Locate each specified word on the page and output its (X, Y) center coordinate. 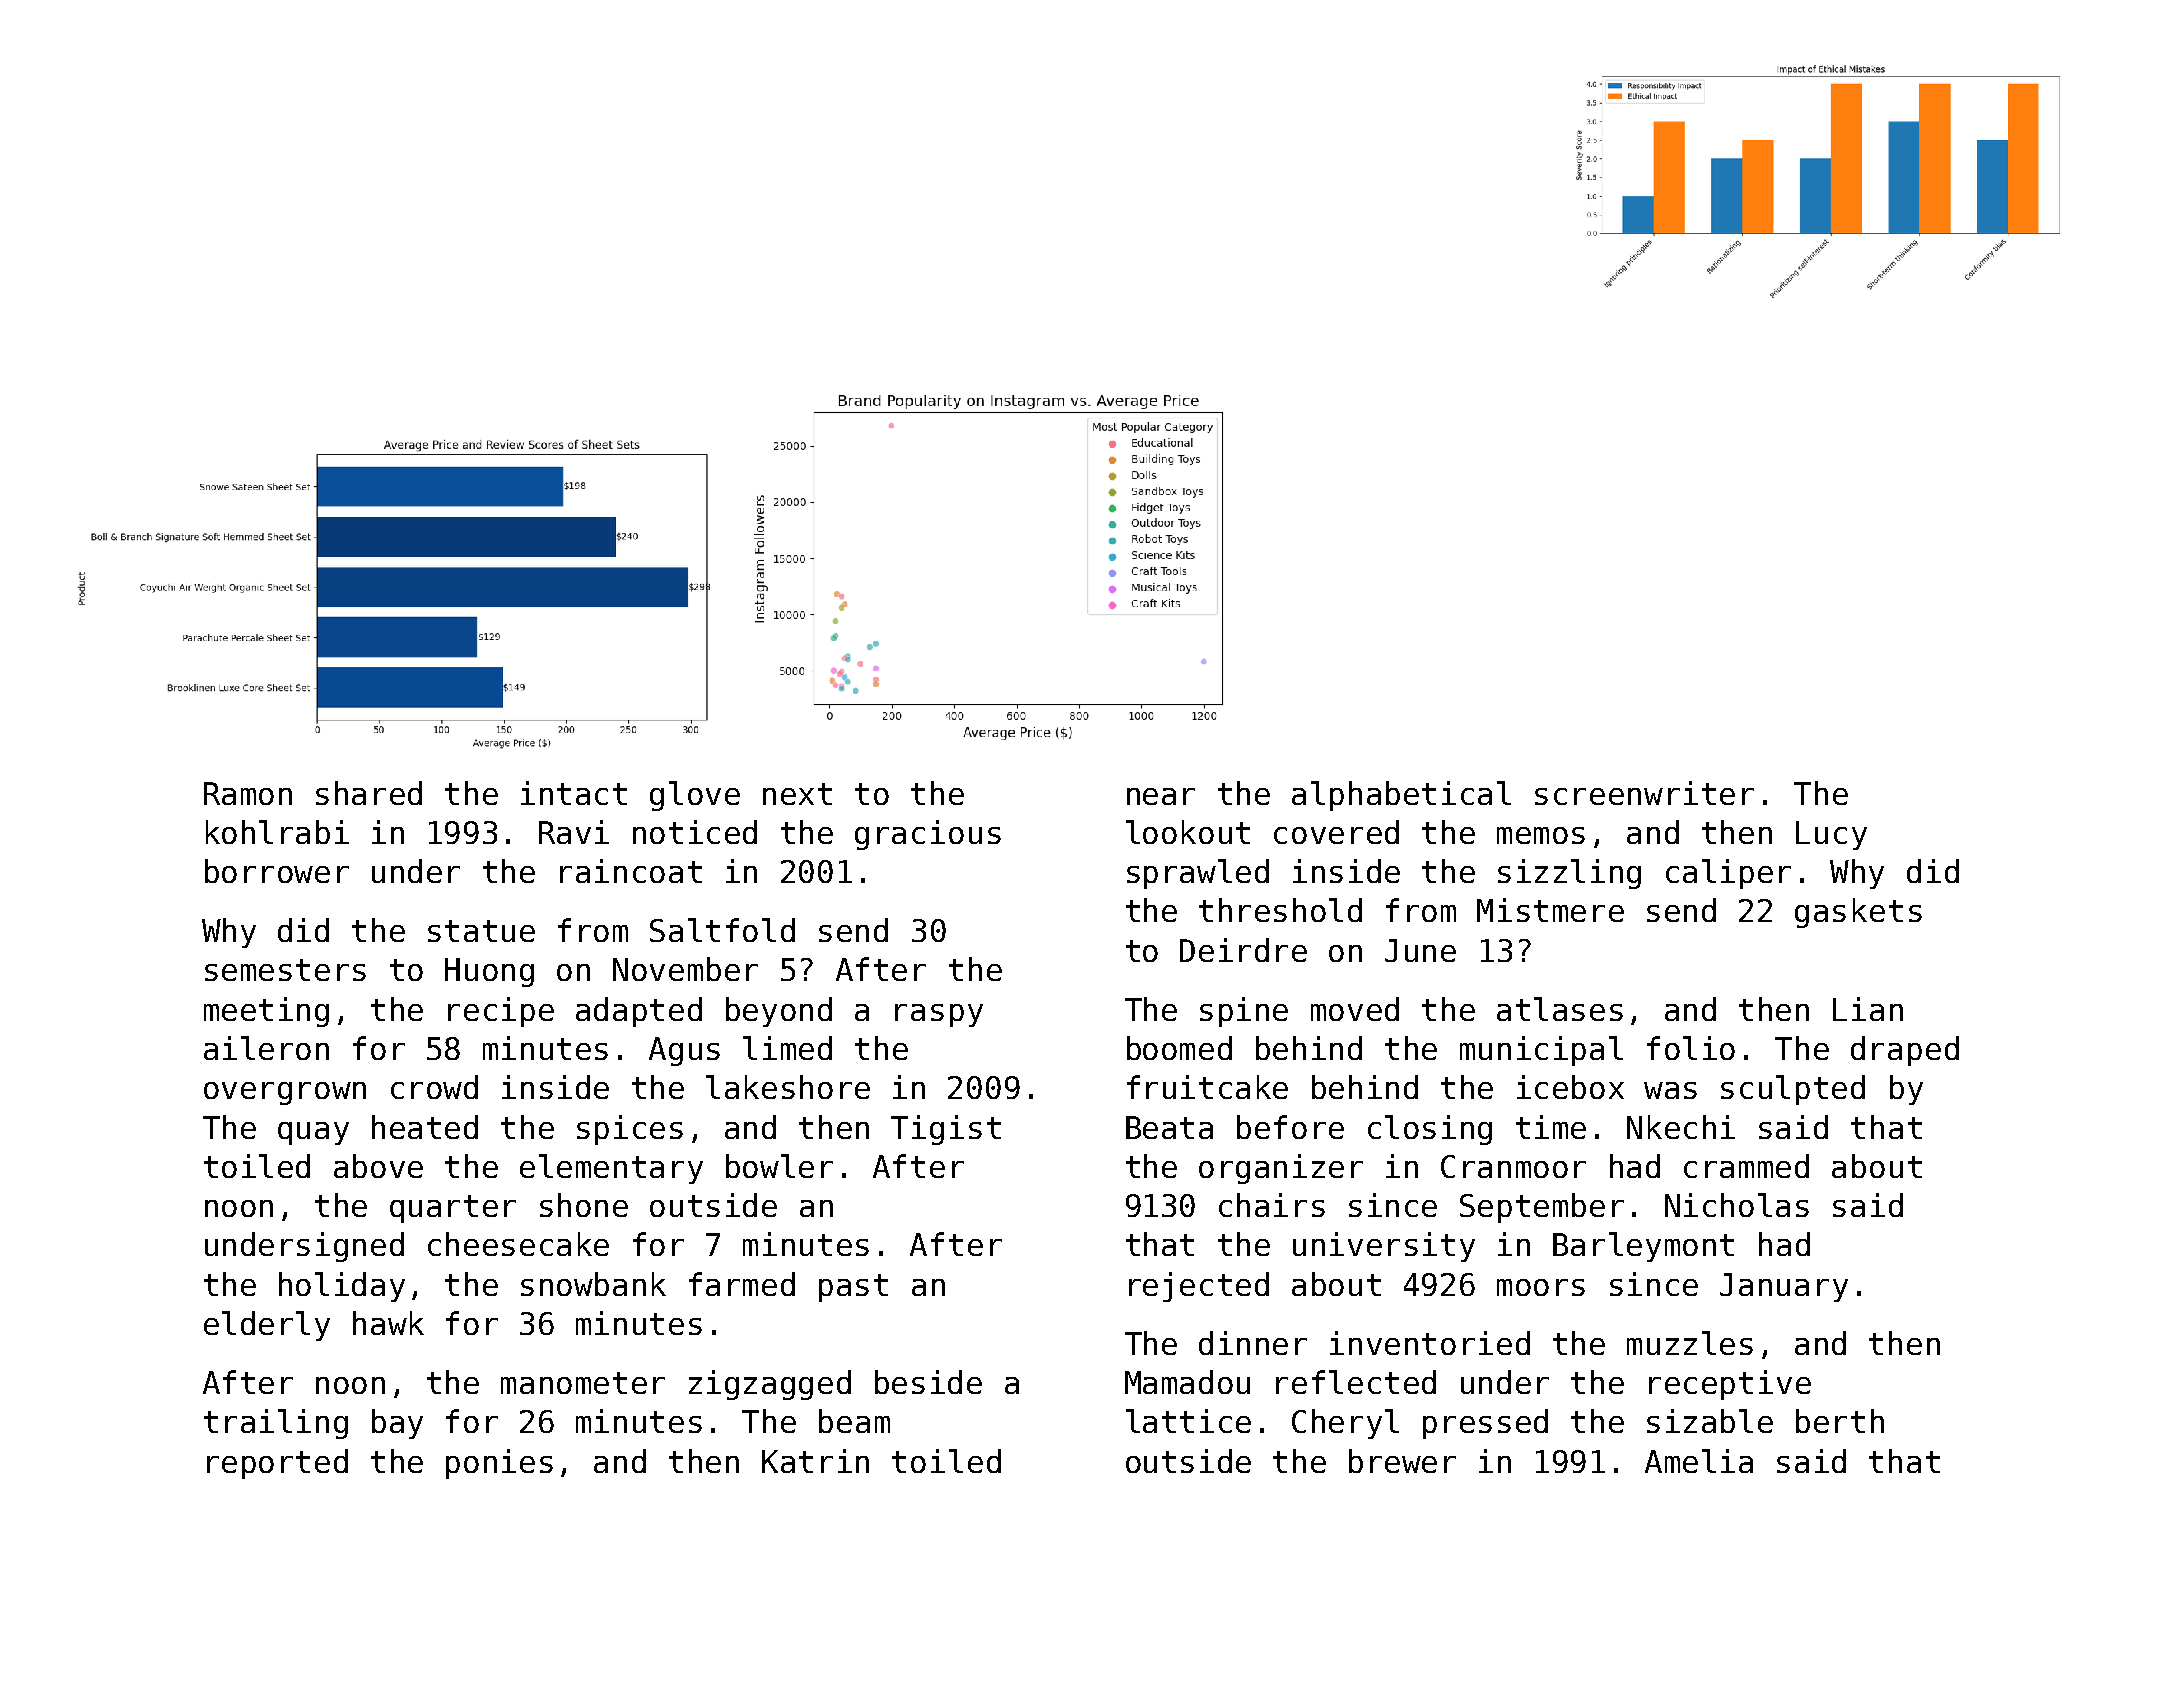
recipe (501, 1012)
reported (277, 1464)
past (853, 1288)
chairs (1272, 1205)
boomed (1179, 1048)
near (1161, 796)
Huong (489, 972)
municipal (1541, 1051)
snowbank (593, 1284)
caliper (1728, 874)
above (378, 1166)
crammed (1746, 1166)
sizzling (1569, 874)
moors (1541, 1287)
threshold (1280, 910)
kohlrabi (277, 832)
